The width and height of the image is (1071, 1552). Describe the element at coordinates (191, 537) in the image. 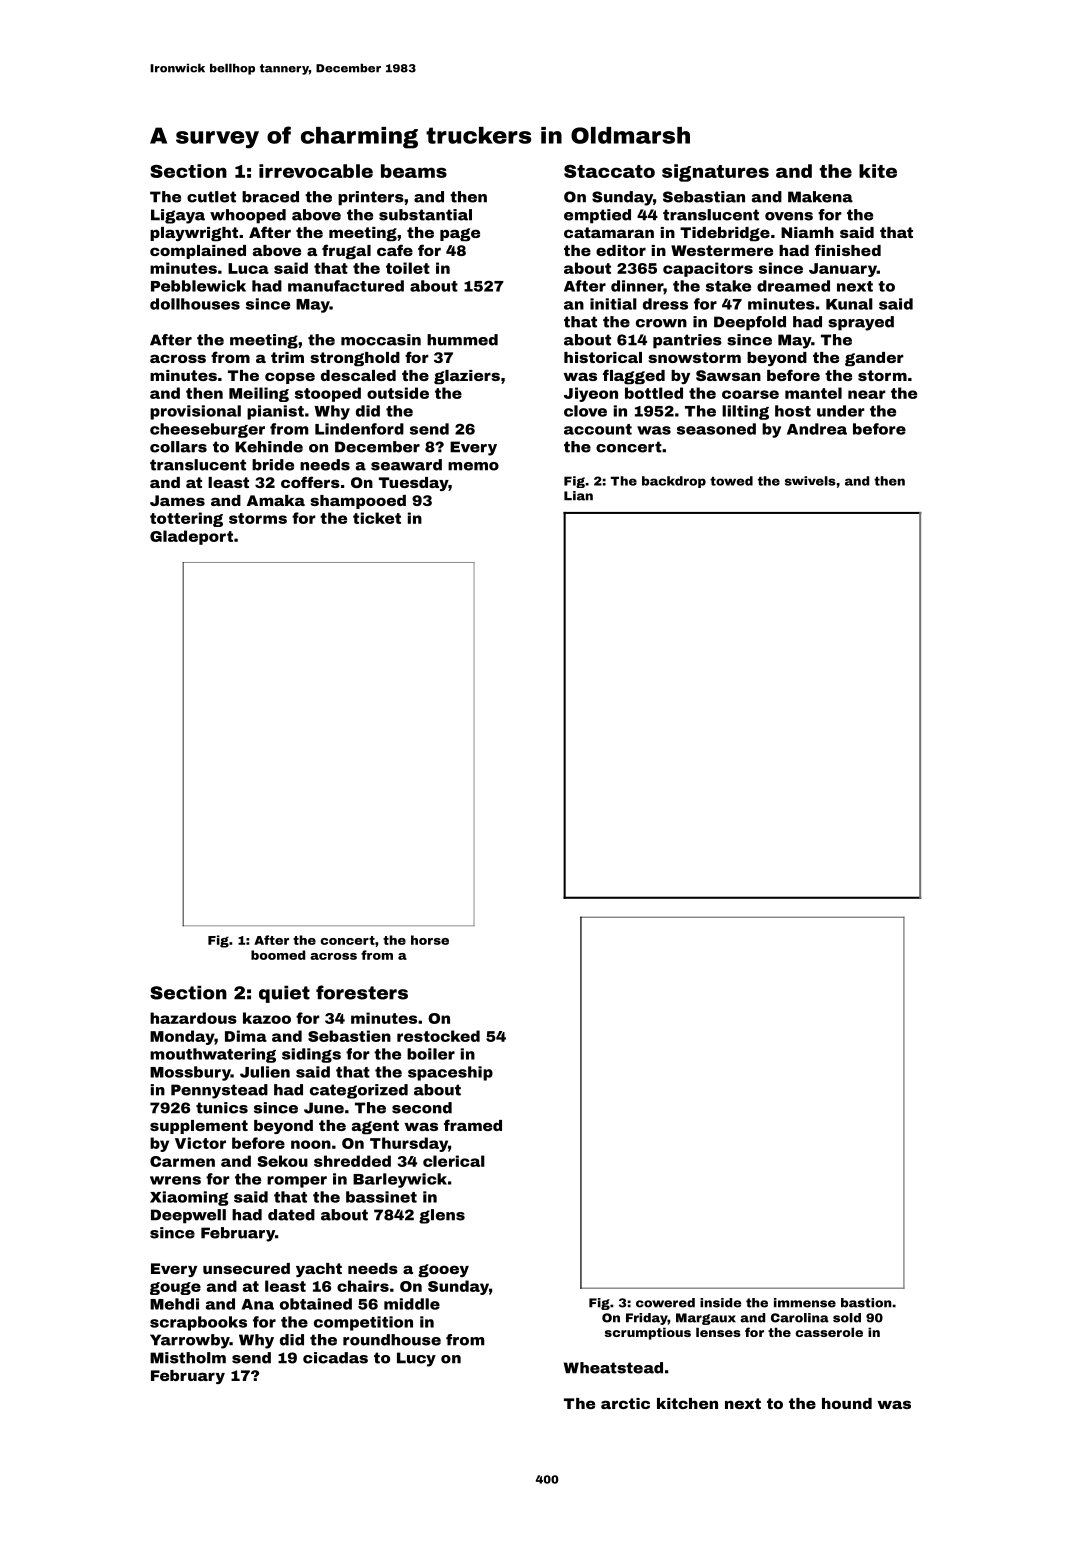

I see `Gladeport` at that location.
